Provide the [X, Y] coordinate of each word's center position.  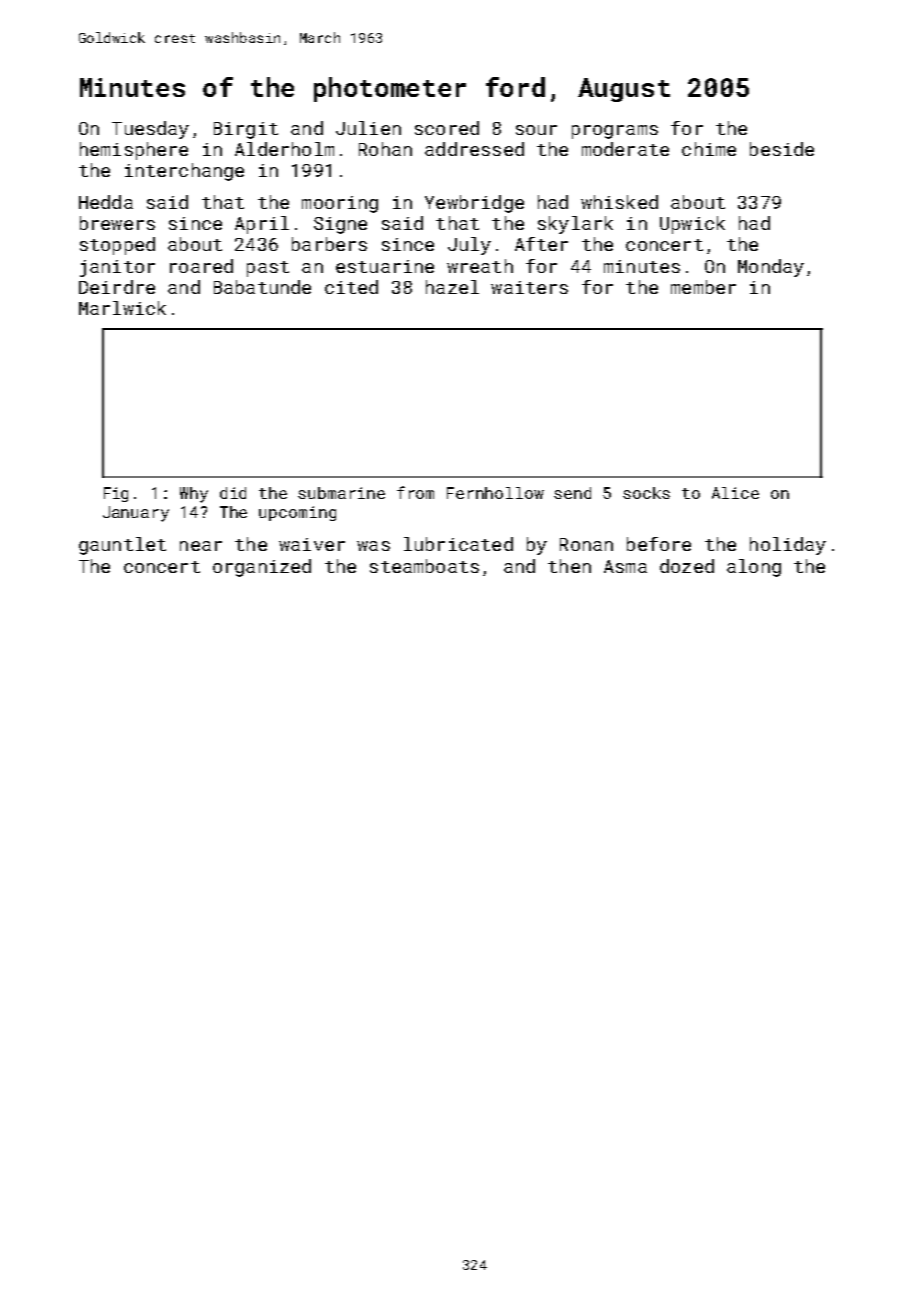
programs [615, 132]
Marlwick [122, 308]
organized [262, 568]
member [703, 287]
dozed [687, 566]
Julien [368, 128]
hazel [452, 287]
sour [536, 130]
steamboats [424, 566]
